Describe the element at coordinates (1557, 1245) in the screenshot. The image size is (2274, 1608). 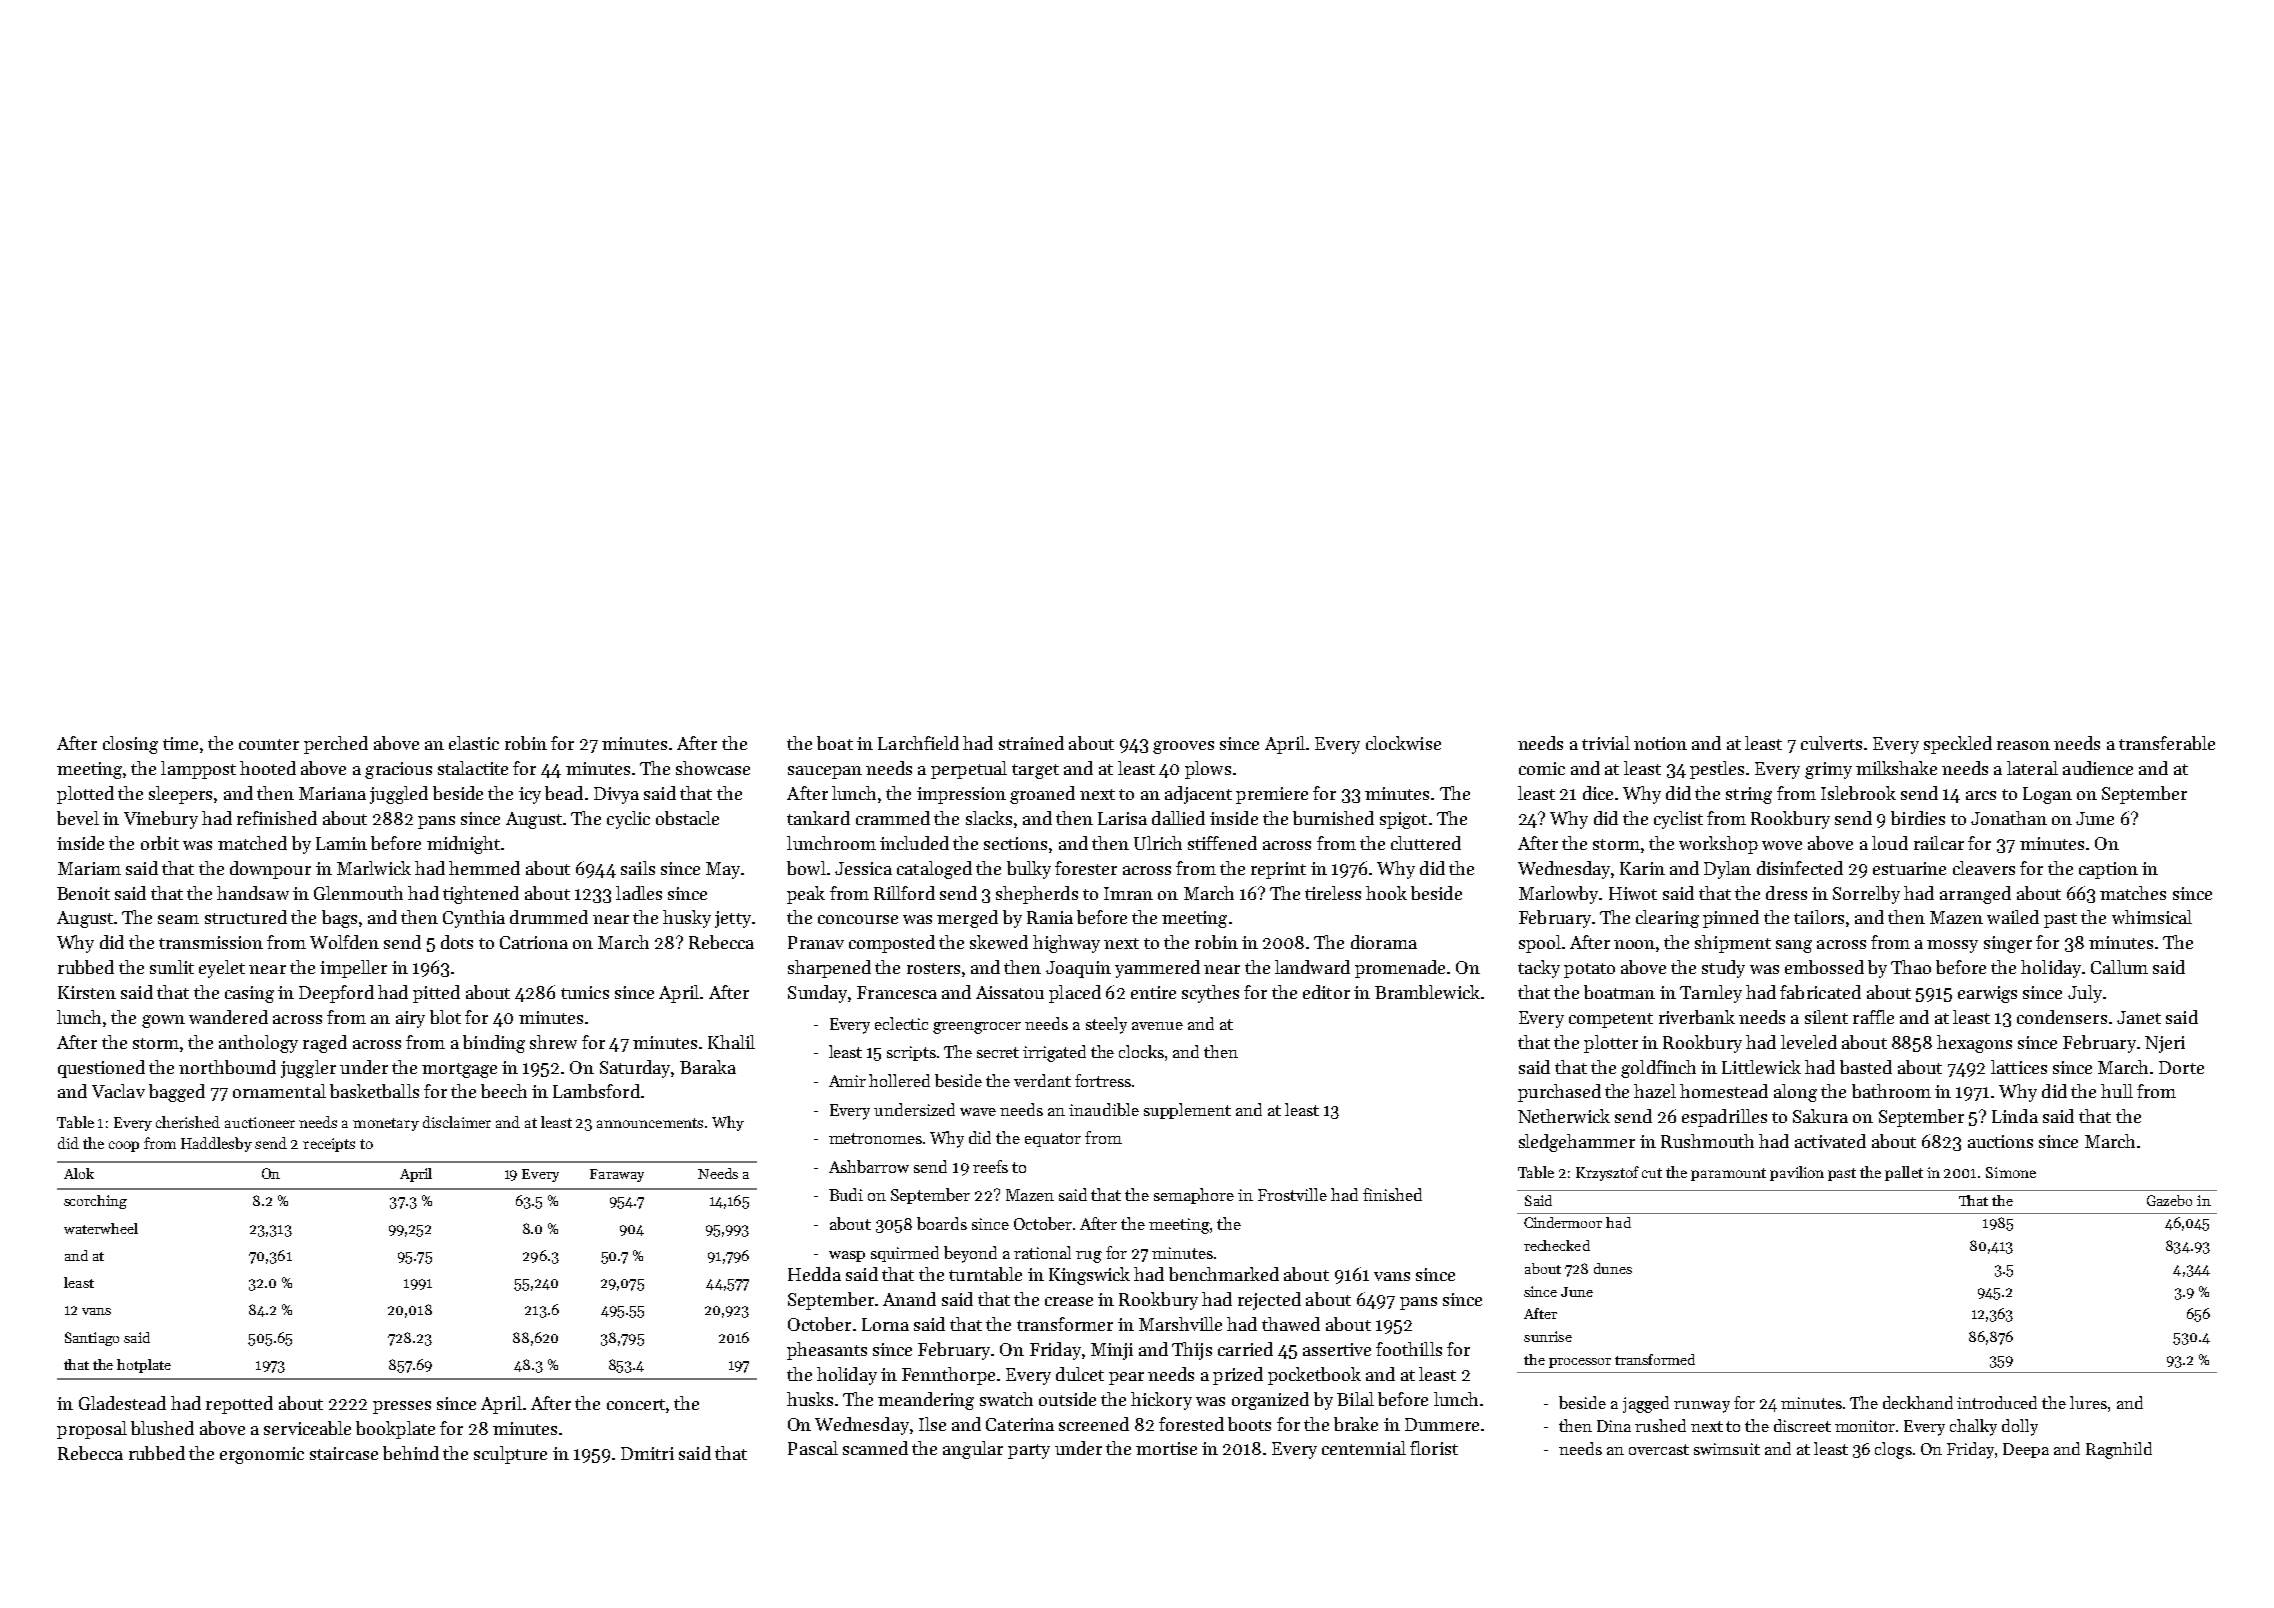
I see `rechecked` at that location.
